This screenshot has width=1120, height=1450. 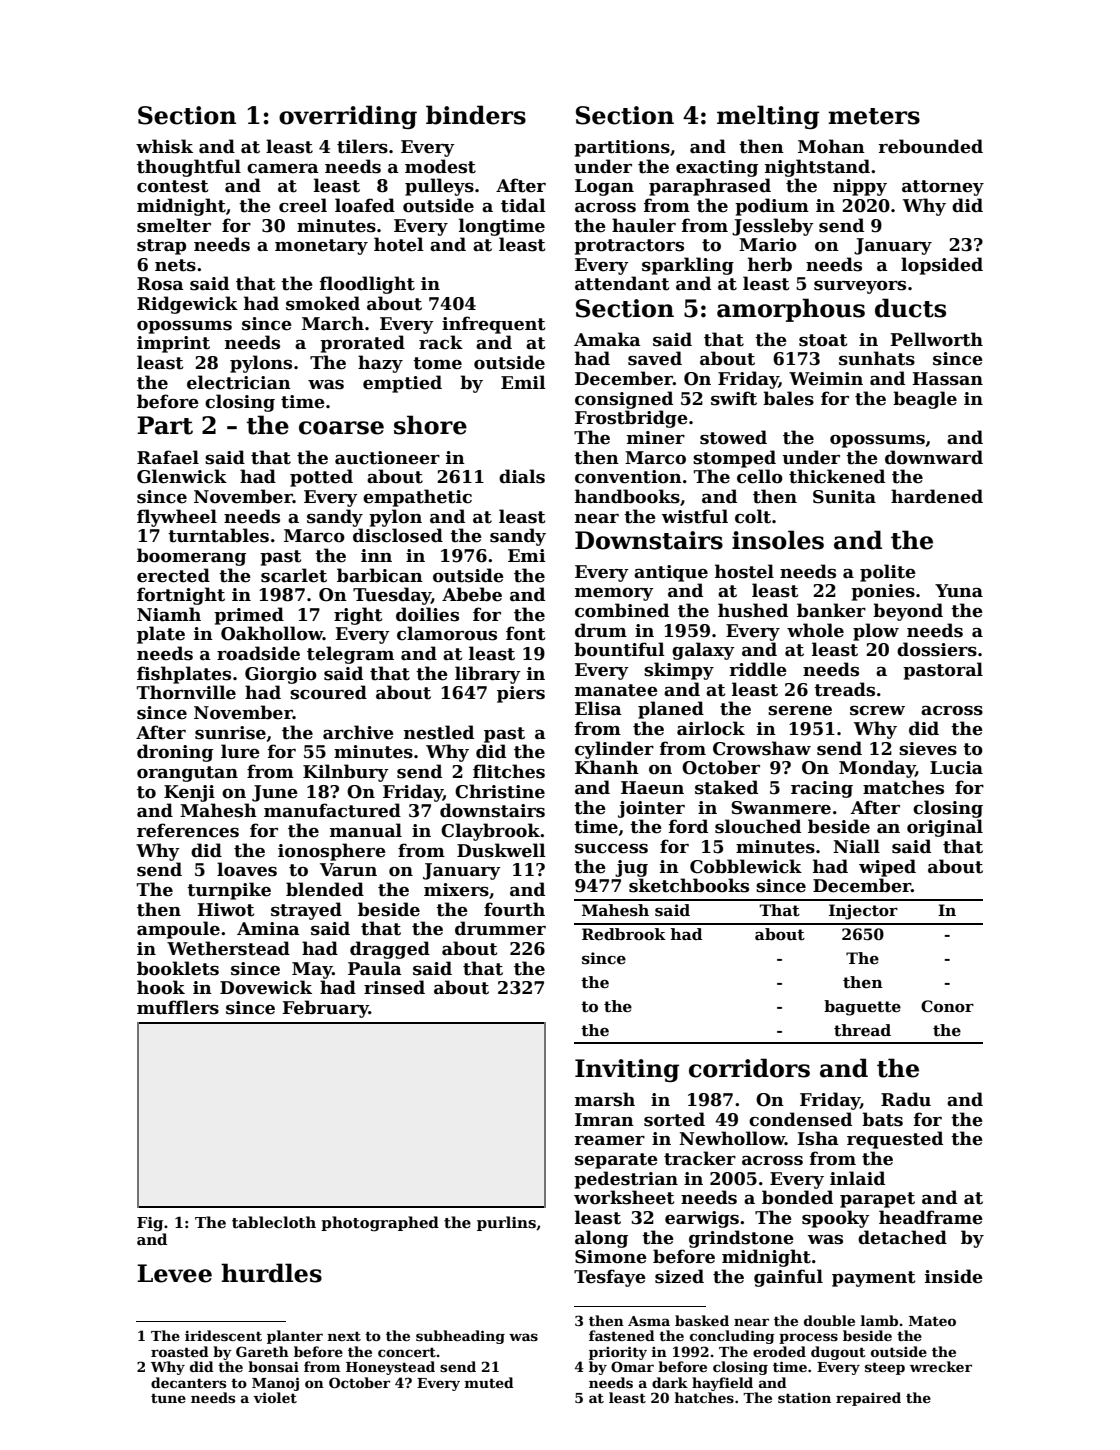 I want to click on meters, so click(x=874, y=116).
